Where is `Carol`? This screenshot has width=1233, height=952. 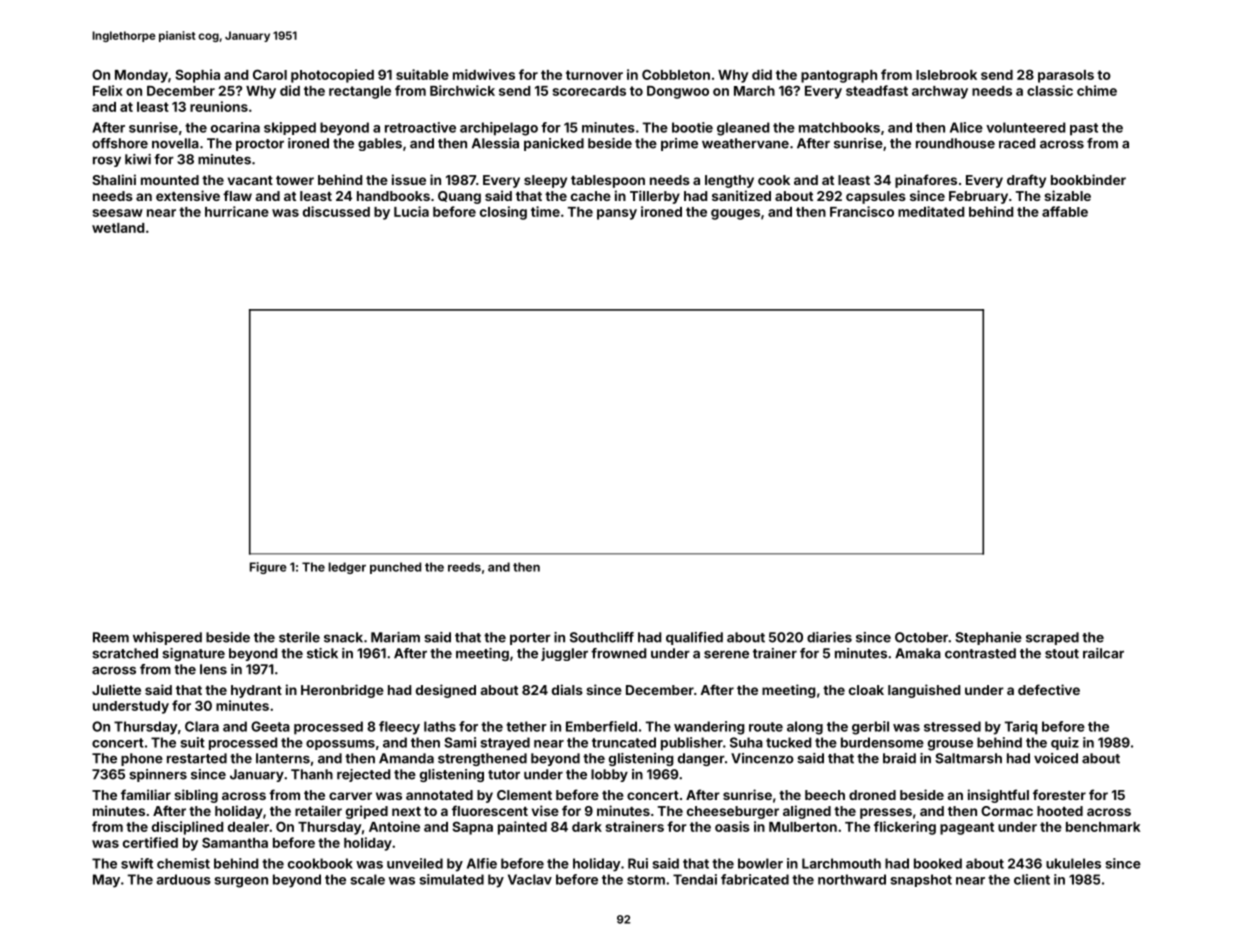
Carol is located at coordinates (270, 74).
